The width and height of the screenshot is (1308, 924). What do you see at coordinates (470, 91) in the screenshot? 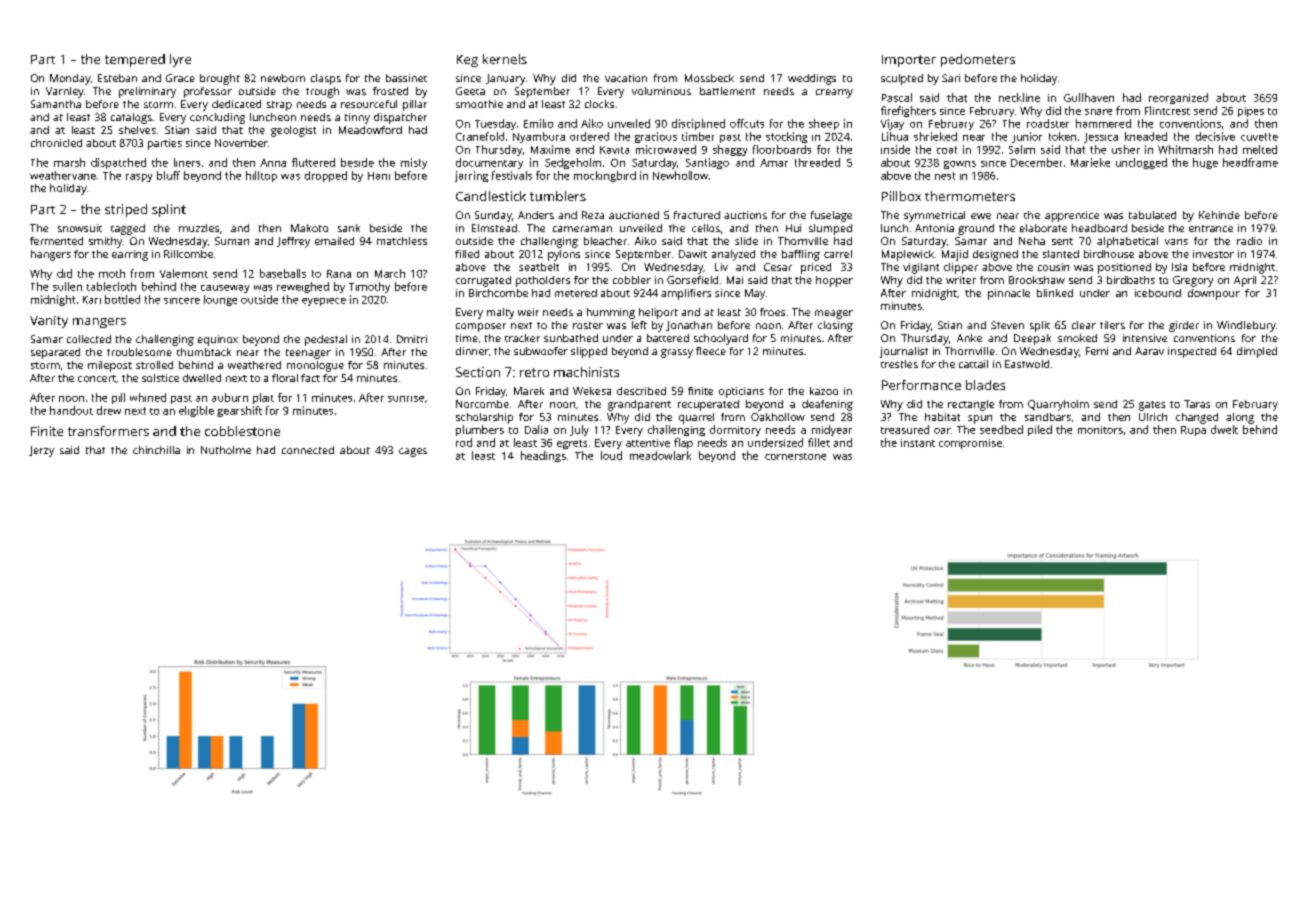
I see `Geeta` at bounding box center [470, 91].
